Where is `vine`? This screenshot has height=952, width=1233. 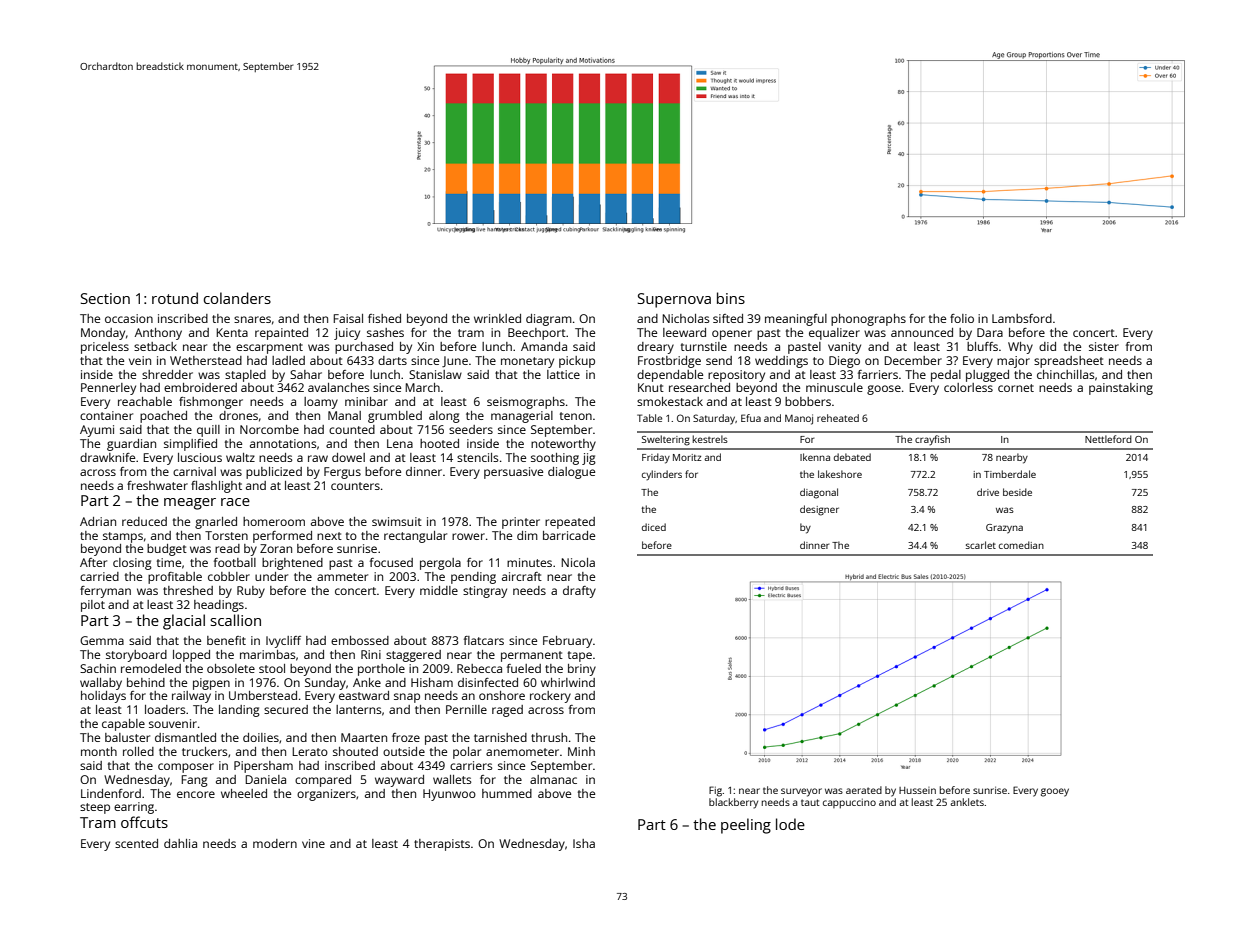
vine is located at coordinates (313, 843).
